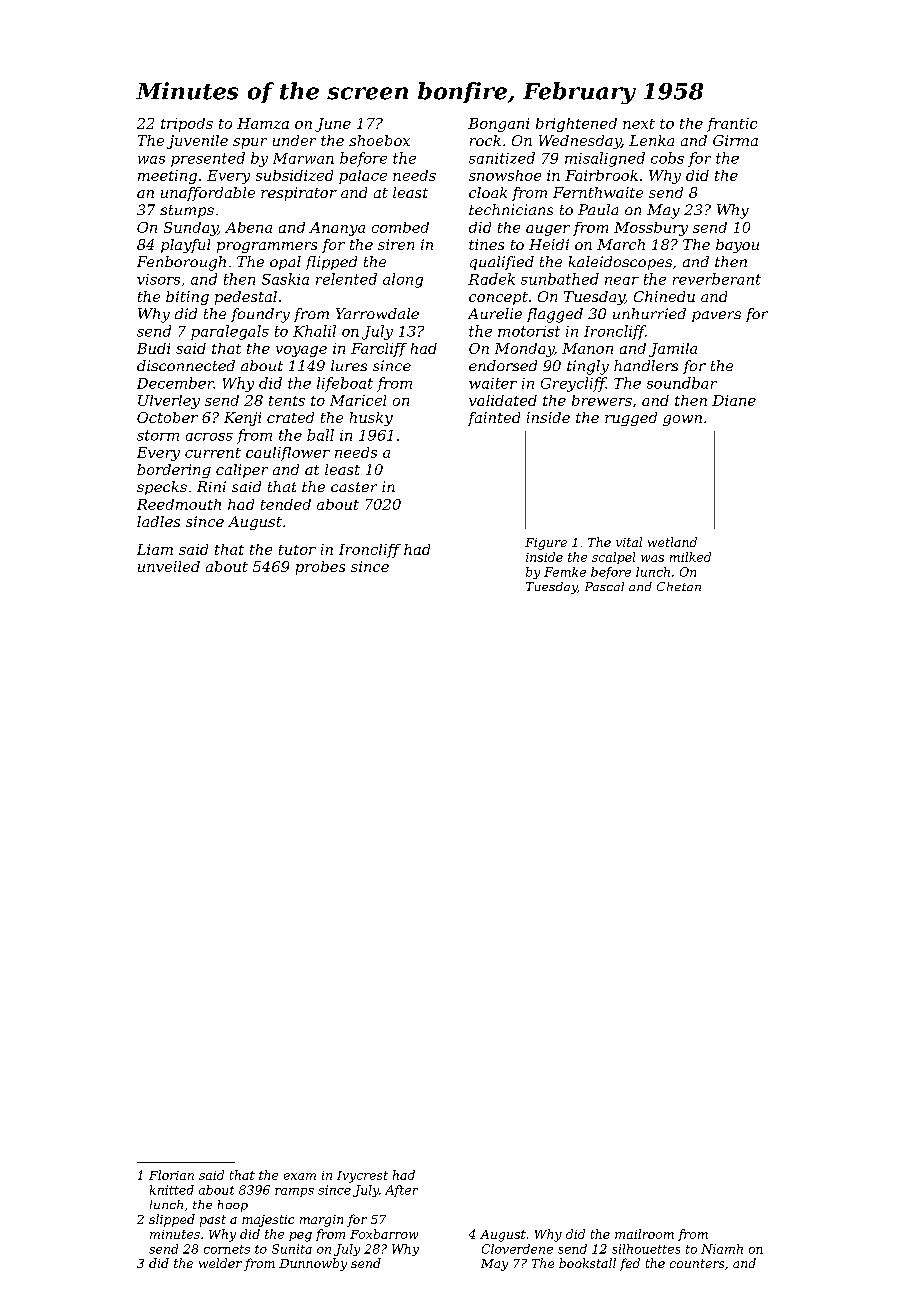  What do you see at coordinates (613, 558) in the image?
I see `scalpel` at bounding box center [613, 558].
